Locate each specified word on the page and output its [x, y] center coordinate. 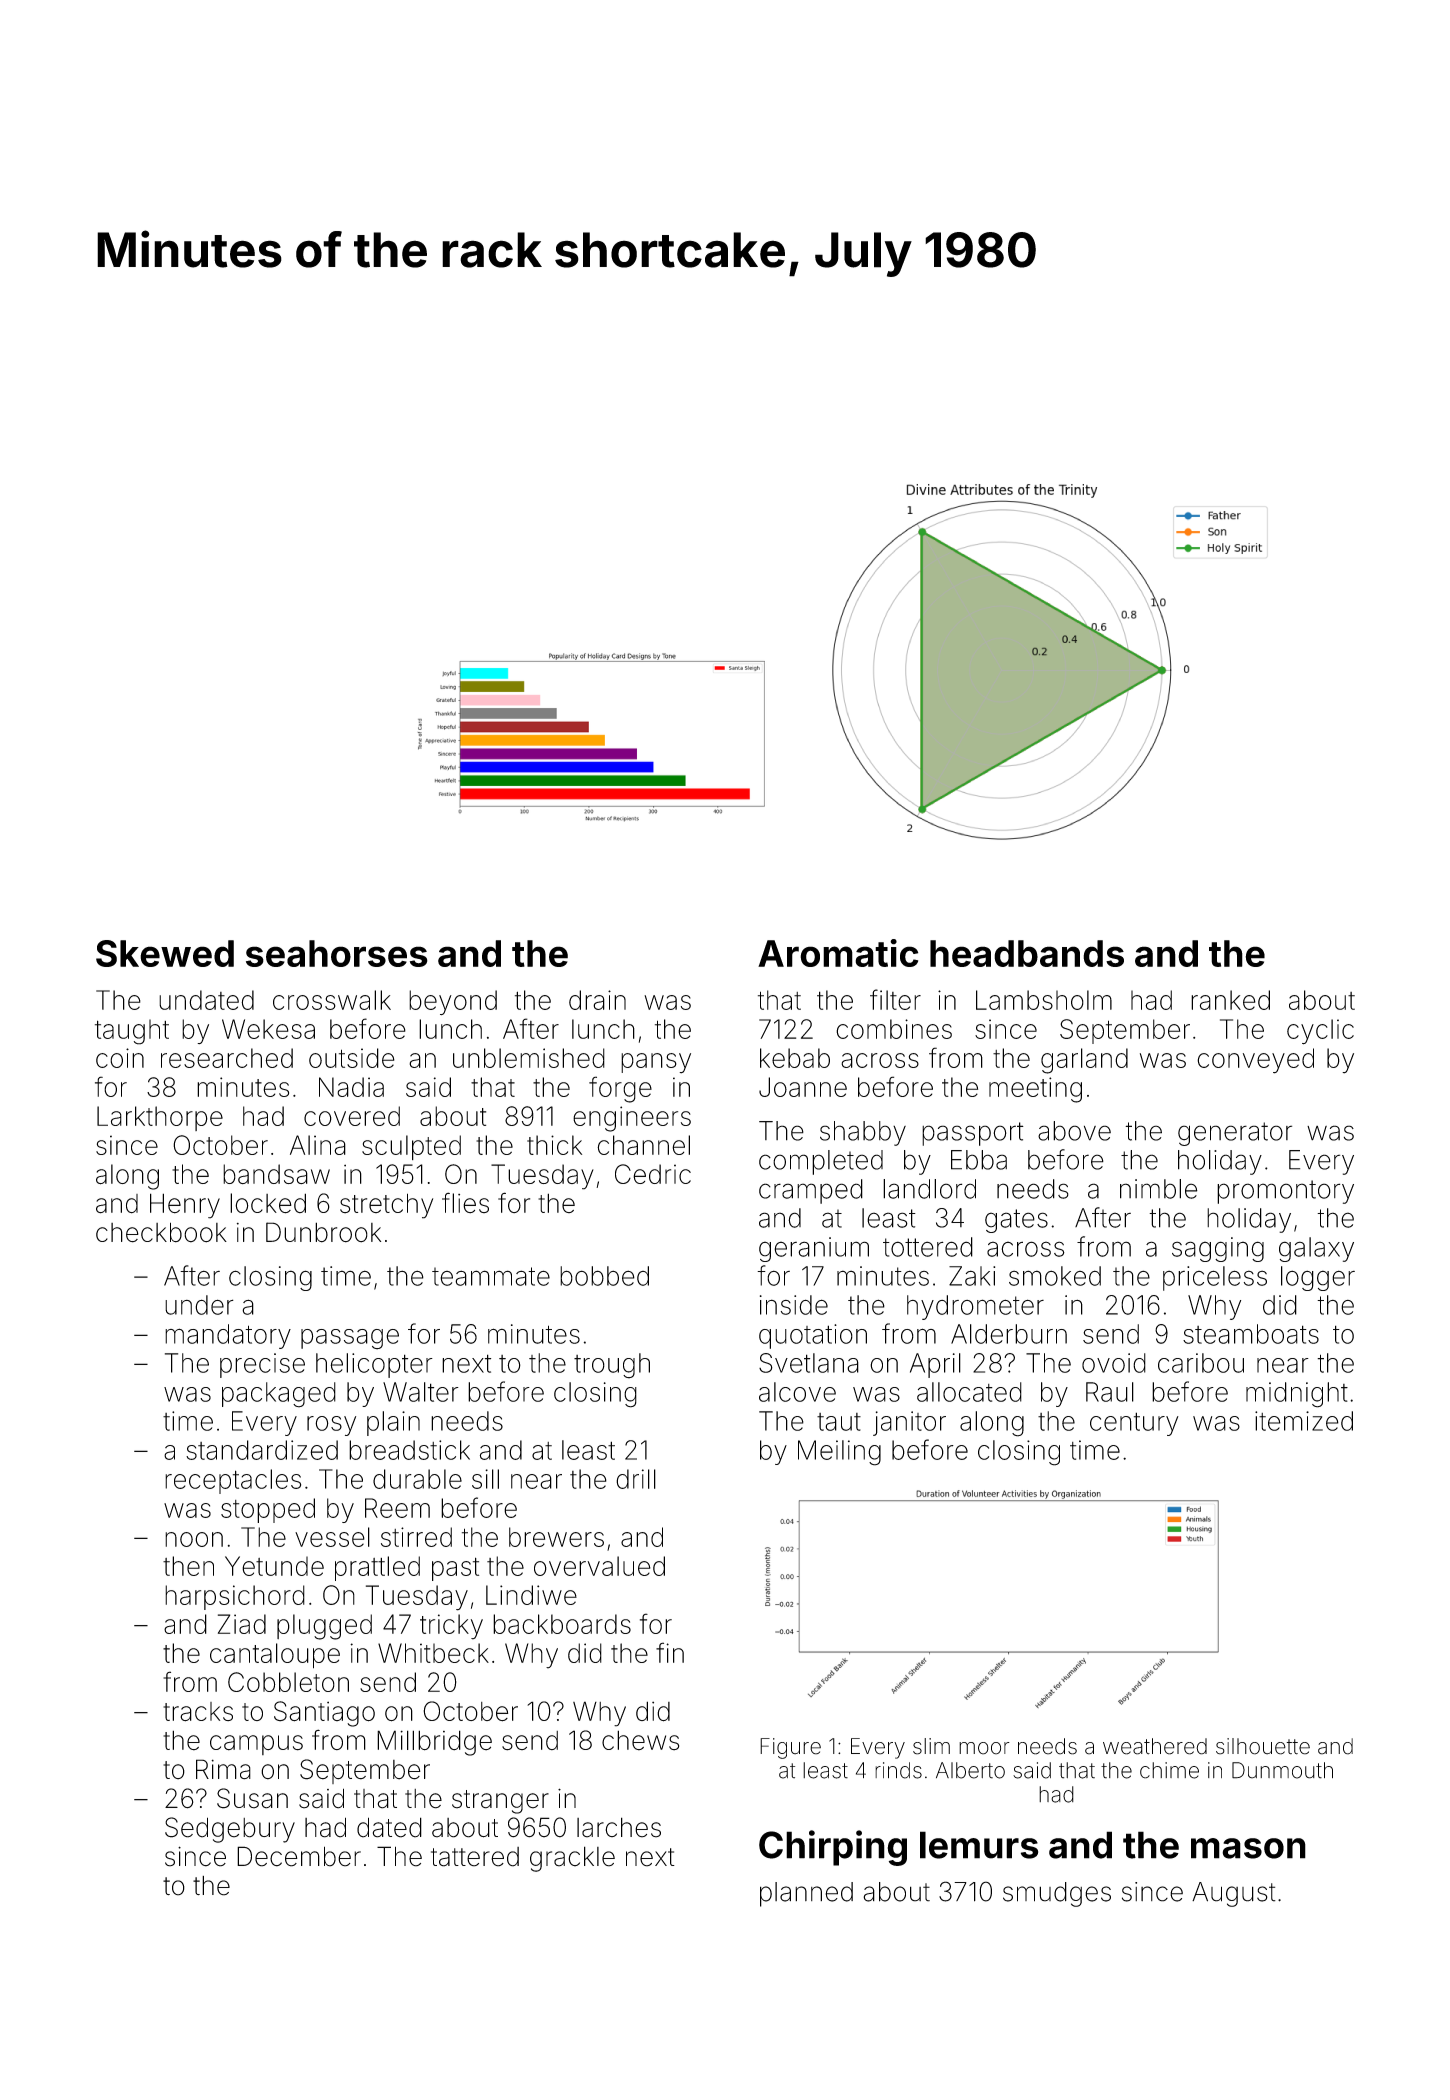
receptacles [233, 1481]
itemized [1304, 1421]
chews [640, 1740]
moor [984, 1748]
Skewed [165, 953]
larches [619, 1827]
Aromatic [838, 953]
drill [636, 1479]
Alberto [970, 1770]
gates [1016, 1221]
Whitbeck [433, 1653]
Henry [185, 1206]
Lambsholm [1044, 1000]
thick [554, 1145]
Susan [252, 1798]
